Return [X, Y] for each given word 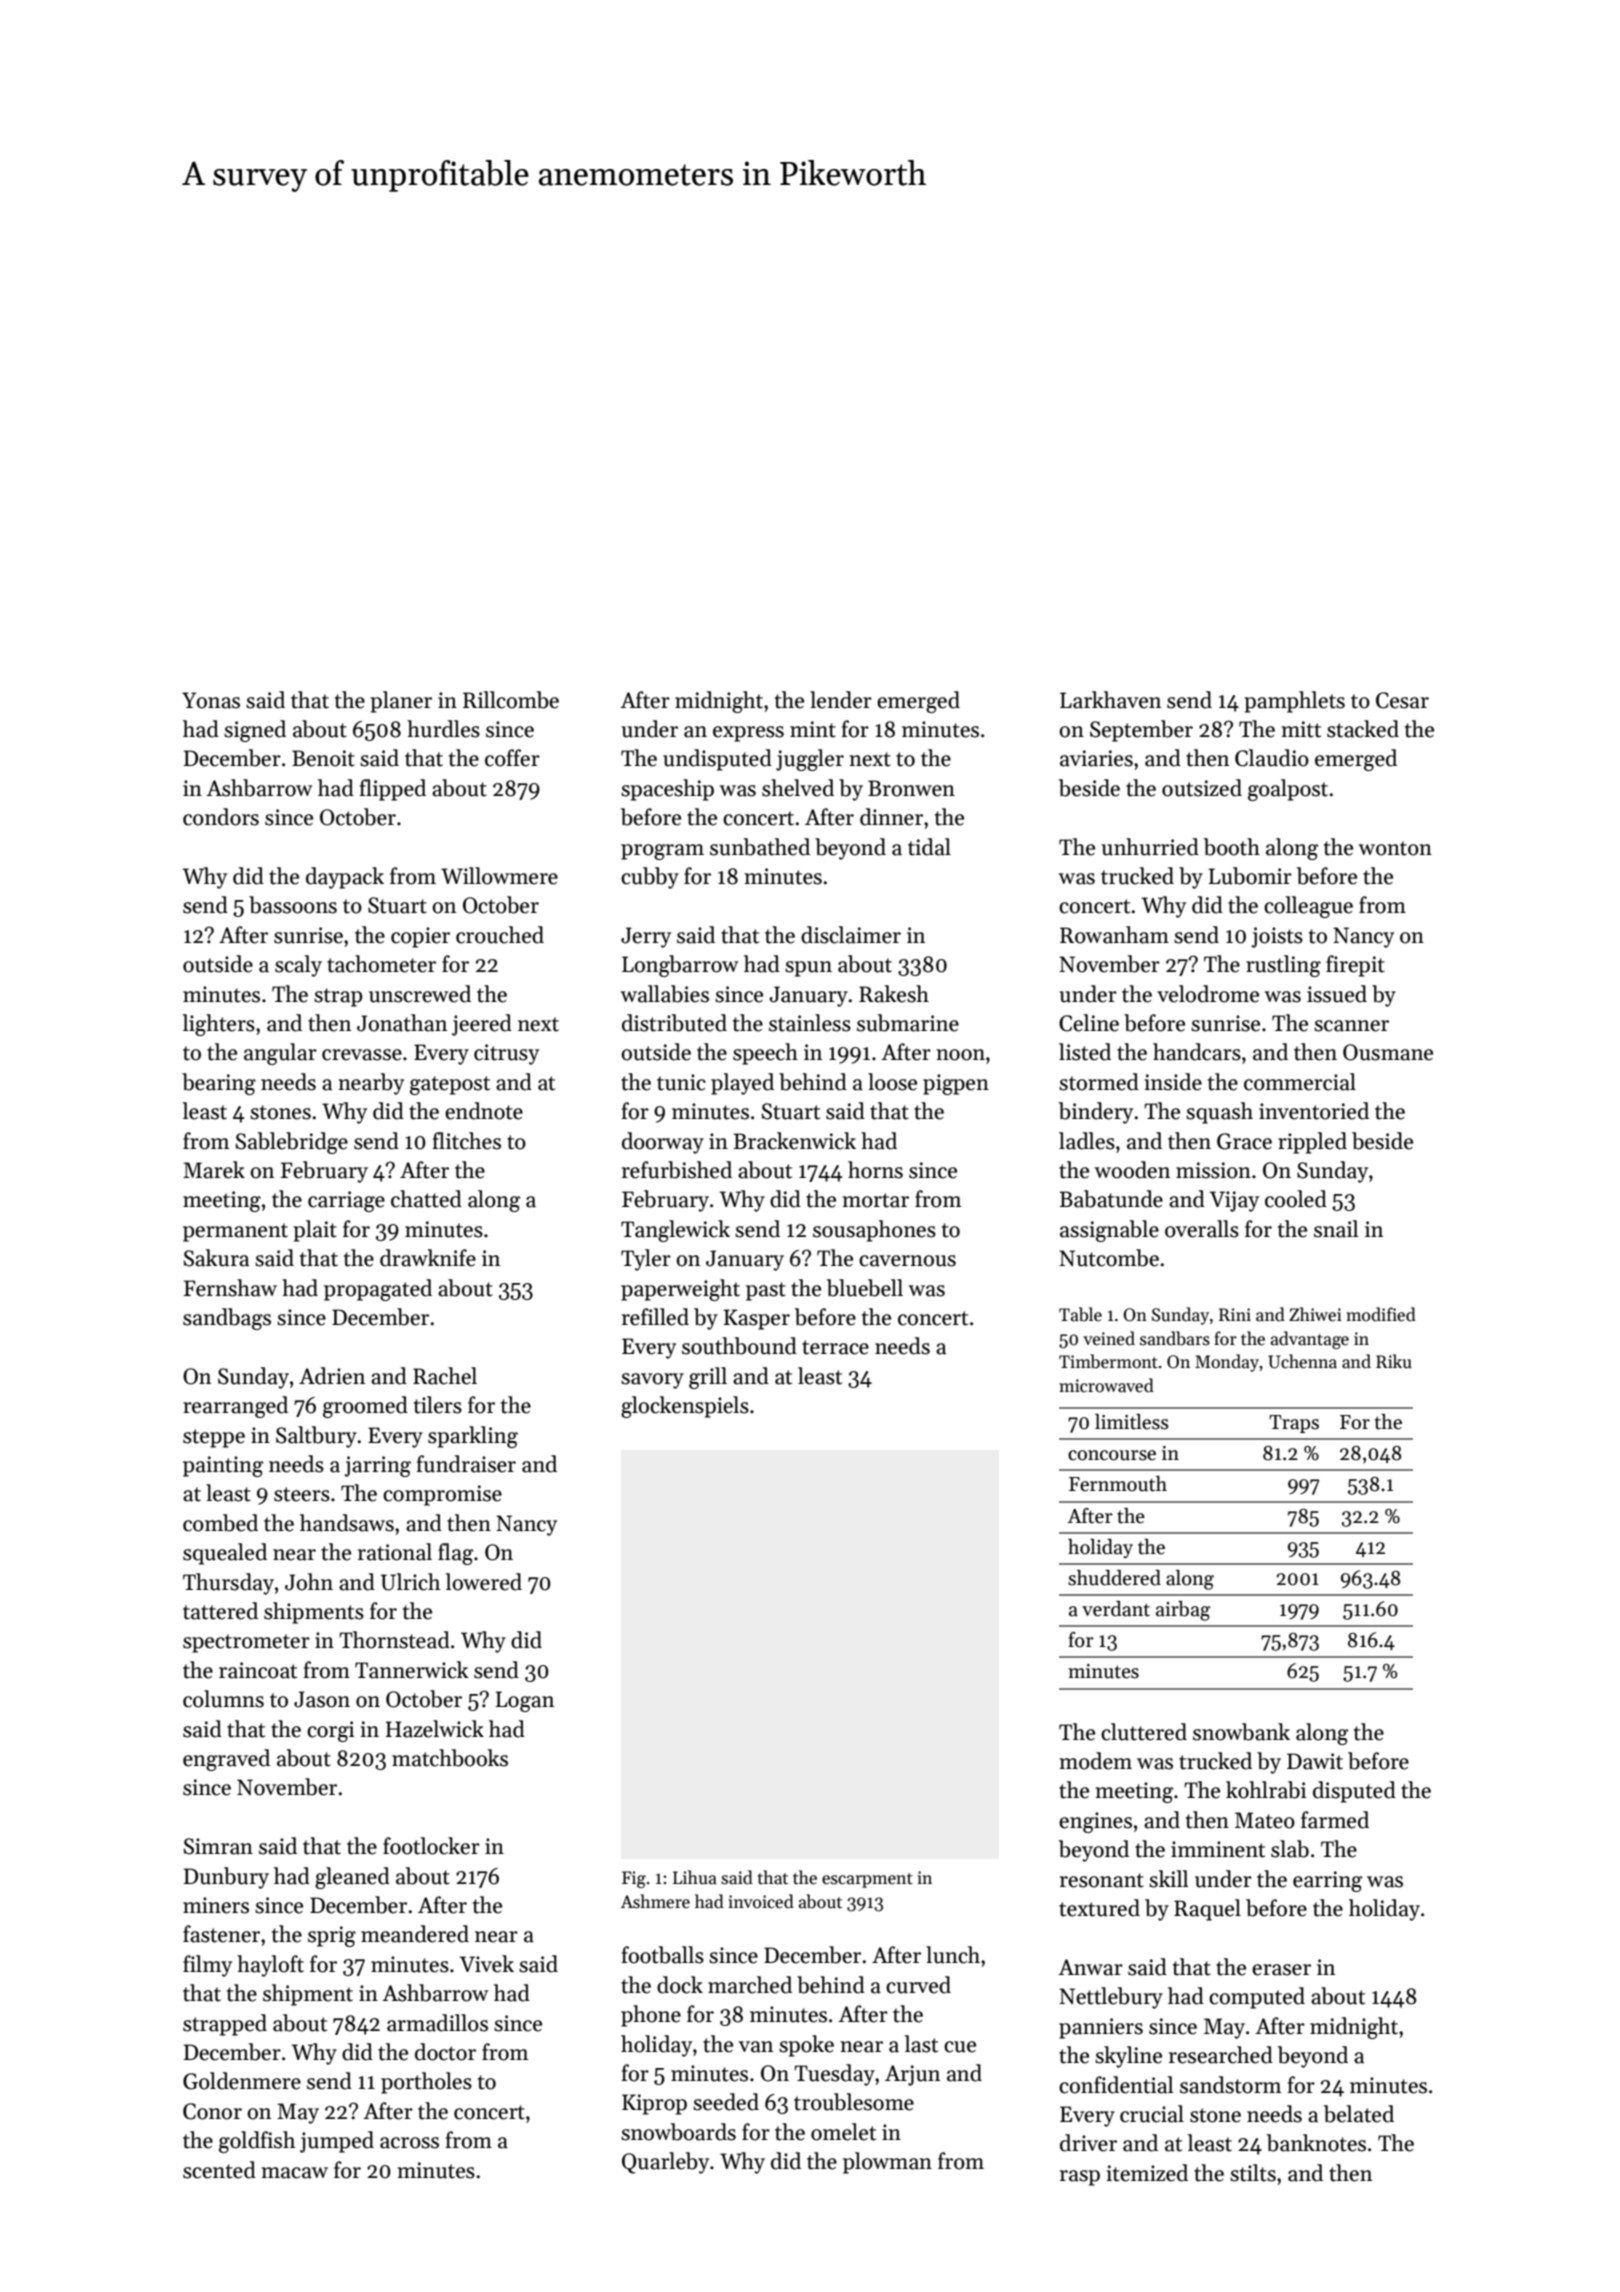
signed [255, 731]
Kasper [757, 1319]
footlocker [431, 1846]
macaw [294, 2173]
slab [1290, 1849]
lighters [219, 1025]
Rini [1235, 1314]
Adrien [332, 1376]
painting [223, 1466]
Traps [1294, 1424]
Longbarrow [680, 966]
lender [841, 700]
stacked [1363, 729]
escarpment [867, 1880]
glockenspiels [685, 1407]
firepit [1355, 966]
